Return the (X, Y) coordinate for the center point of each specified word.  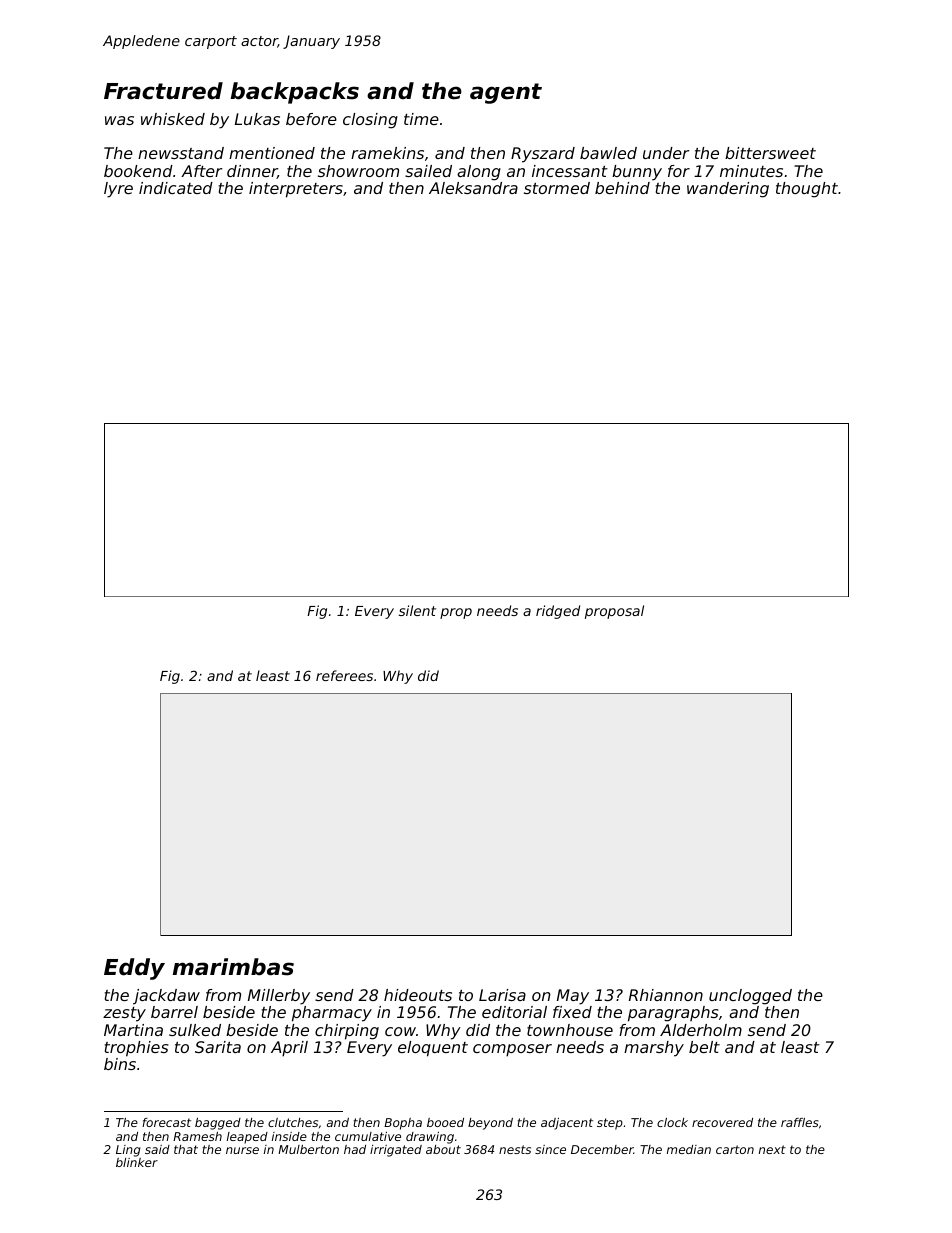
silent (417, 610)
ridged (558, 612)
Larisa (502, 995)
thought (807, 190)
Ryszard (543, 155)
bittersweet (770, 153)
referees (344, 675)
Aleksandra (473, 188)
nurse (242, 1150)
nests (515, 1149)
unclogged (750, 997)
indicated (176, 188)
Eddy (134, 969)
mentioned (272, 153)
